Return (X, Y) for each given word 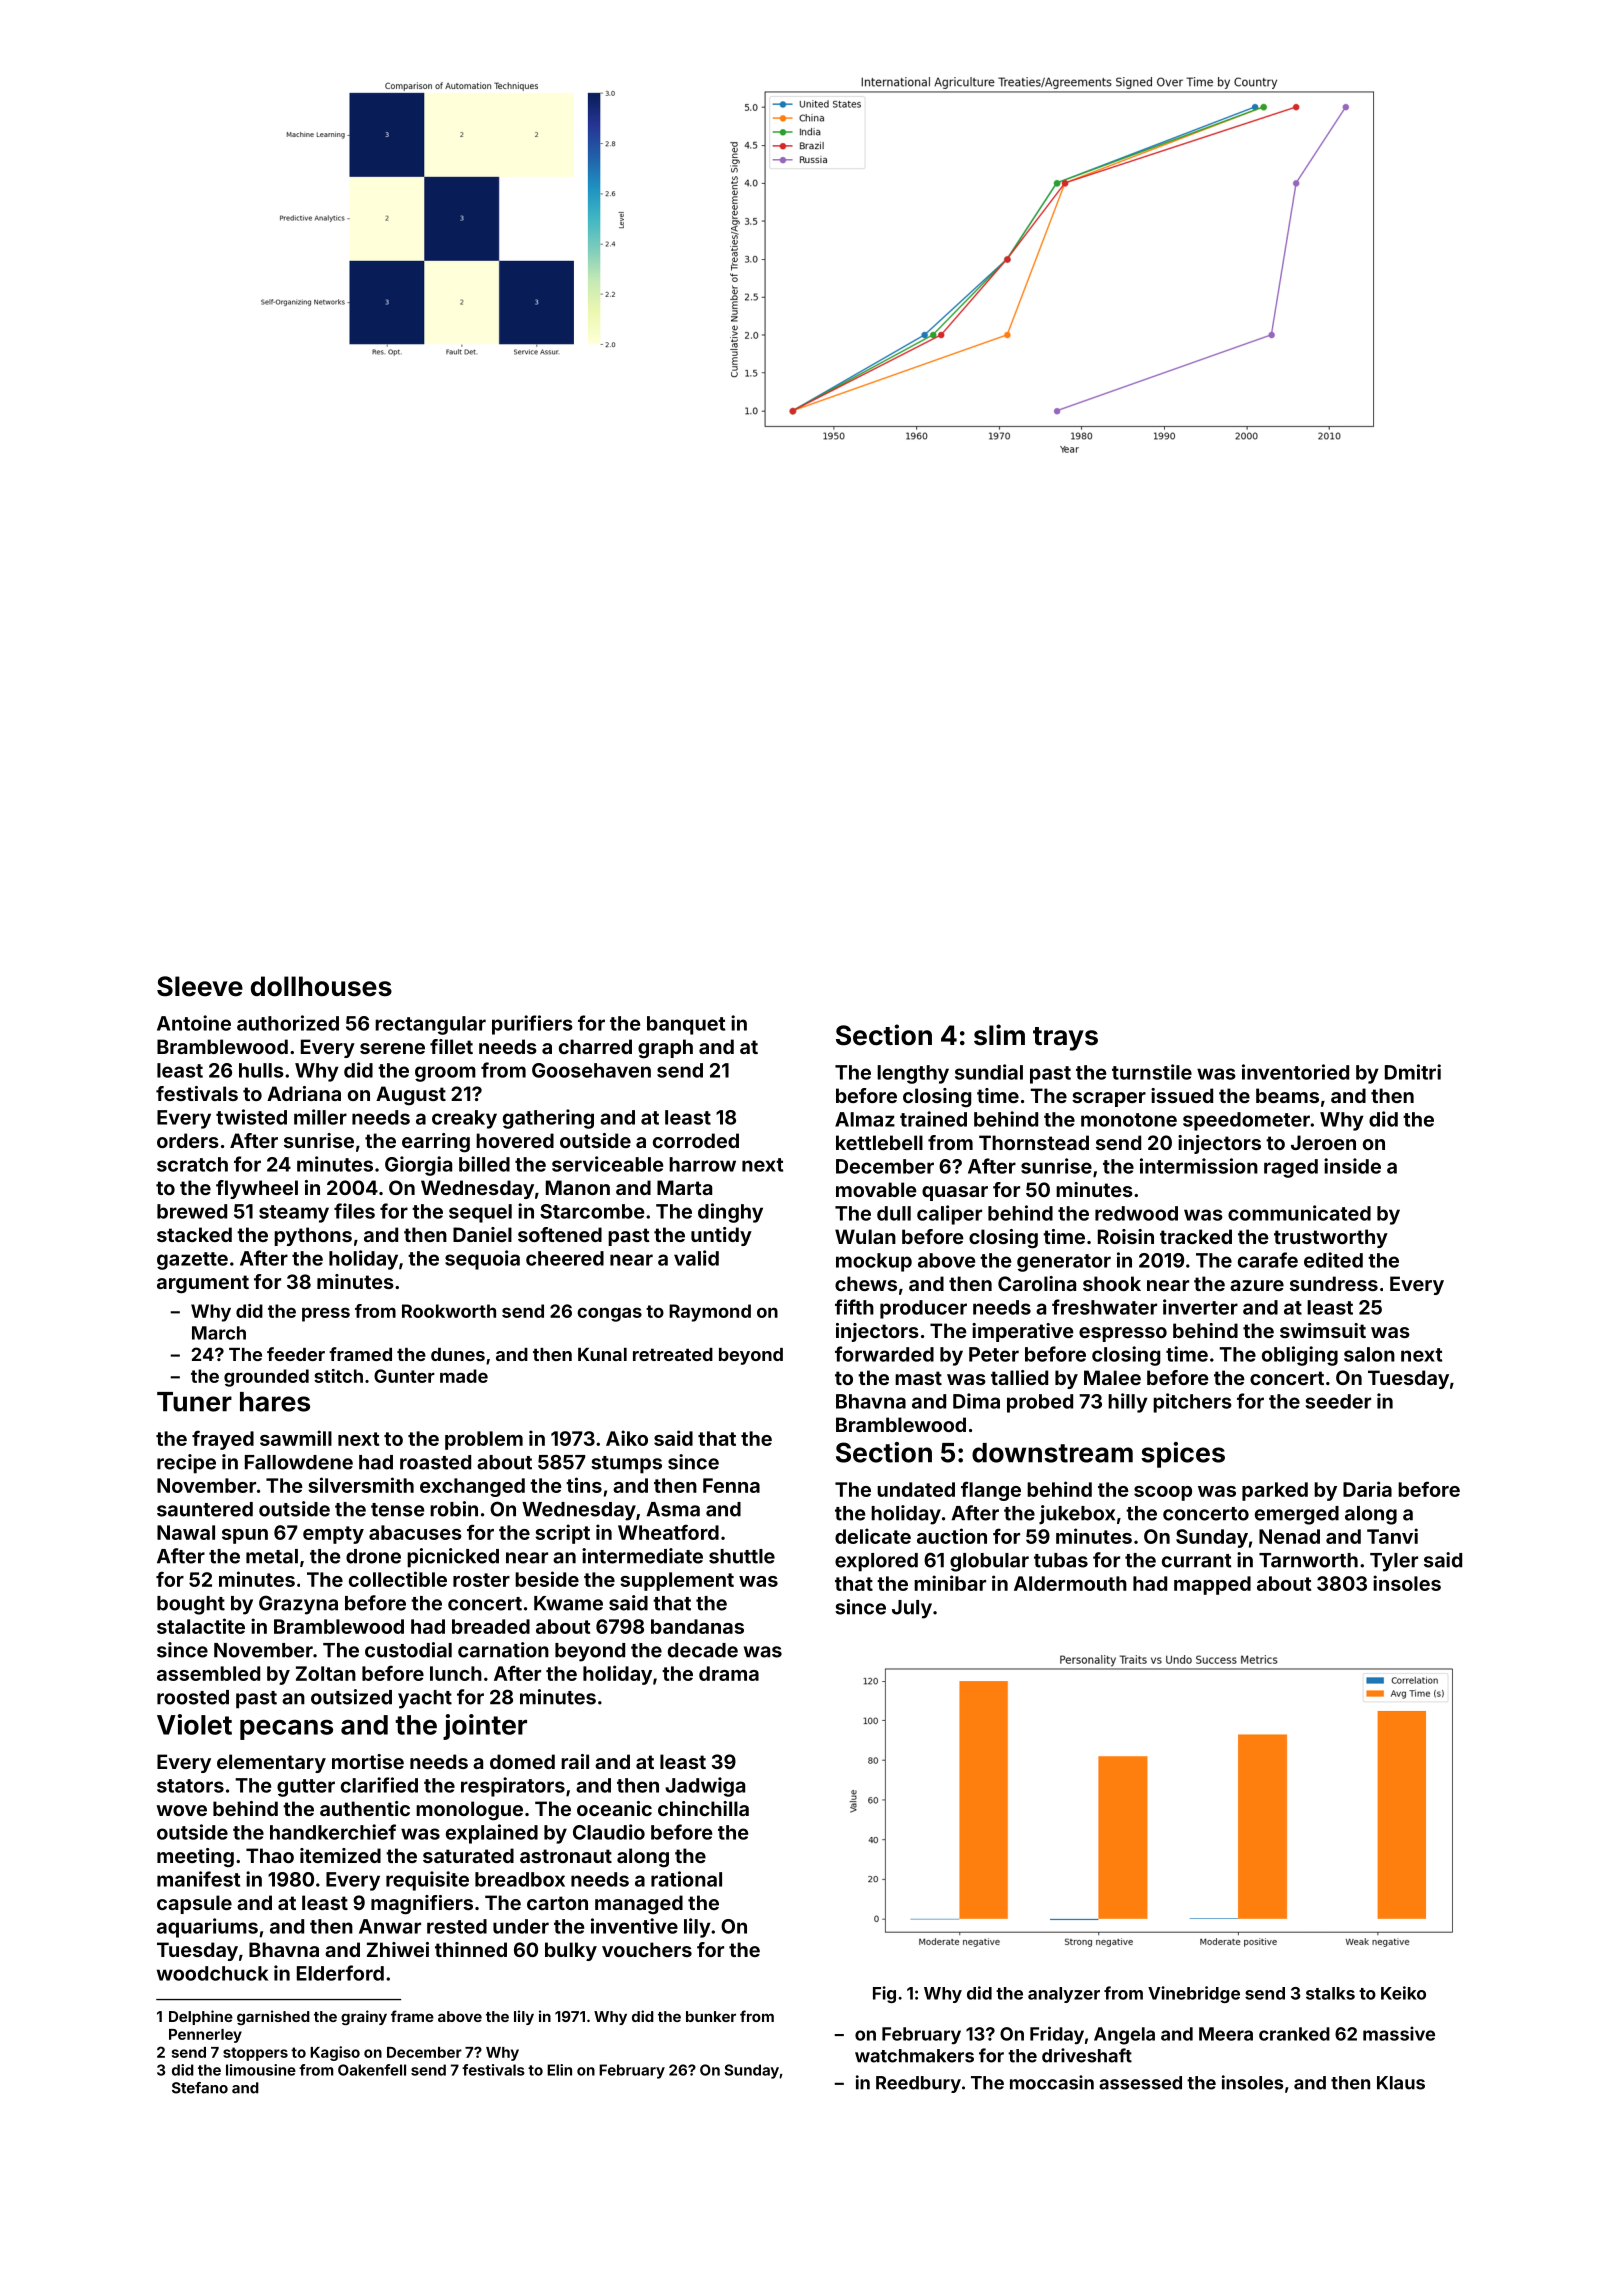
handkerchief (333, 1832)
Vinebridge (1194, 1994)
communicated (1299, 1213)
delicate (873, 1536)
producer (923, 1309)
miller (320, 1117)
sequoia (482, 1260)
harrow (702, 1164)
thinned (471, 1949)
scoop (1163, 1493)
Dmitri (1413, 1072)
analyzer (1064, 1995)
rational (686, 1879)
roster (481, 1580)
